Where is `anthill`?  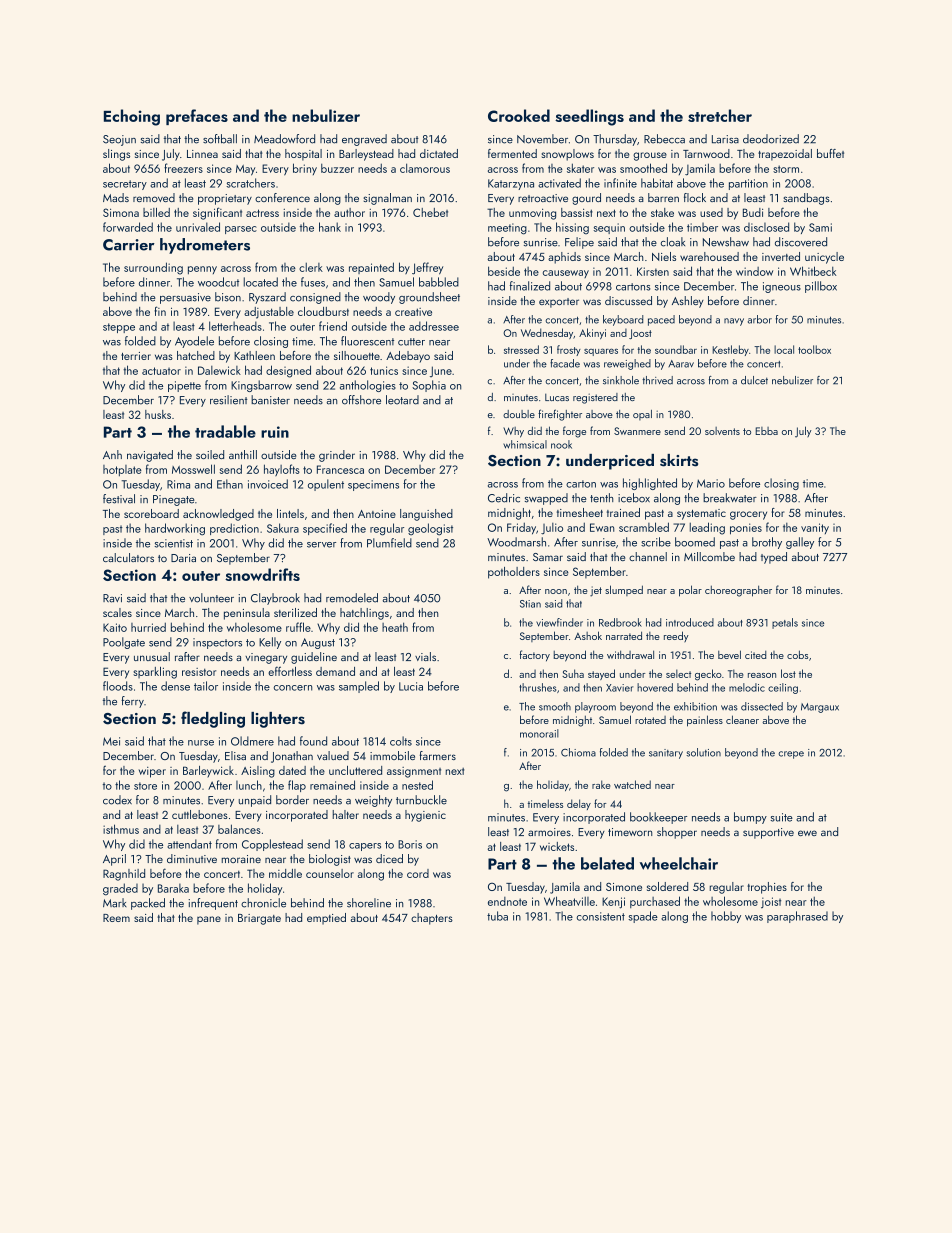 anthill is located at coordinates (243, 454).
